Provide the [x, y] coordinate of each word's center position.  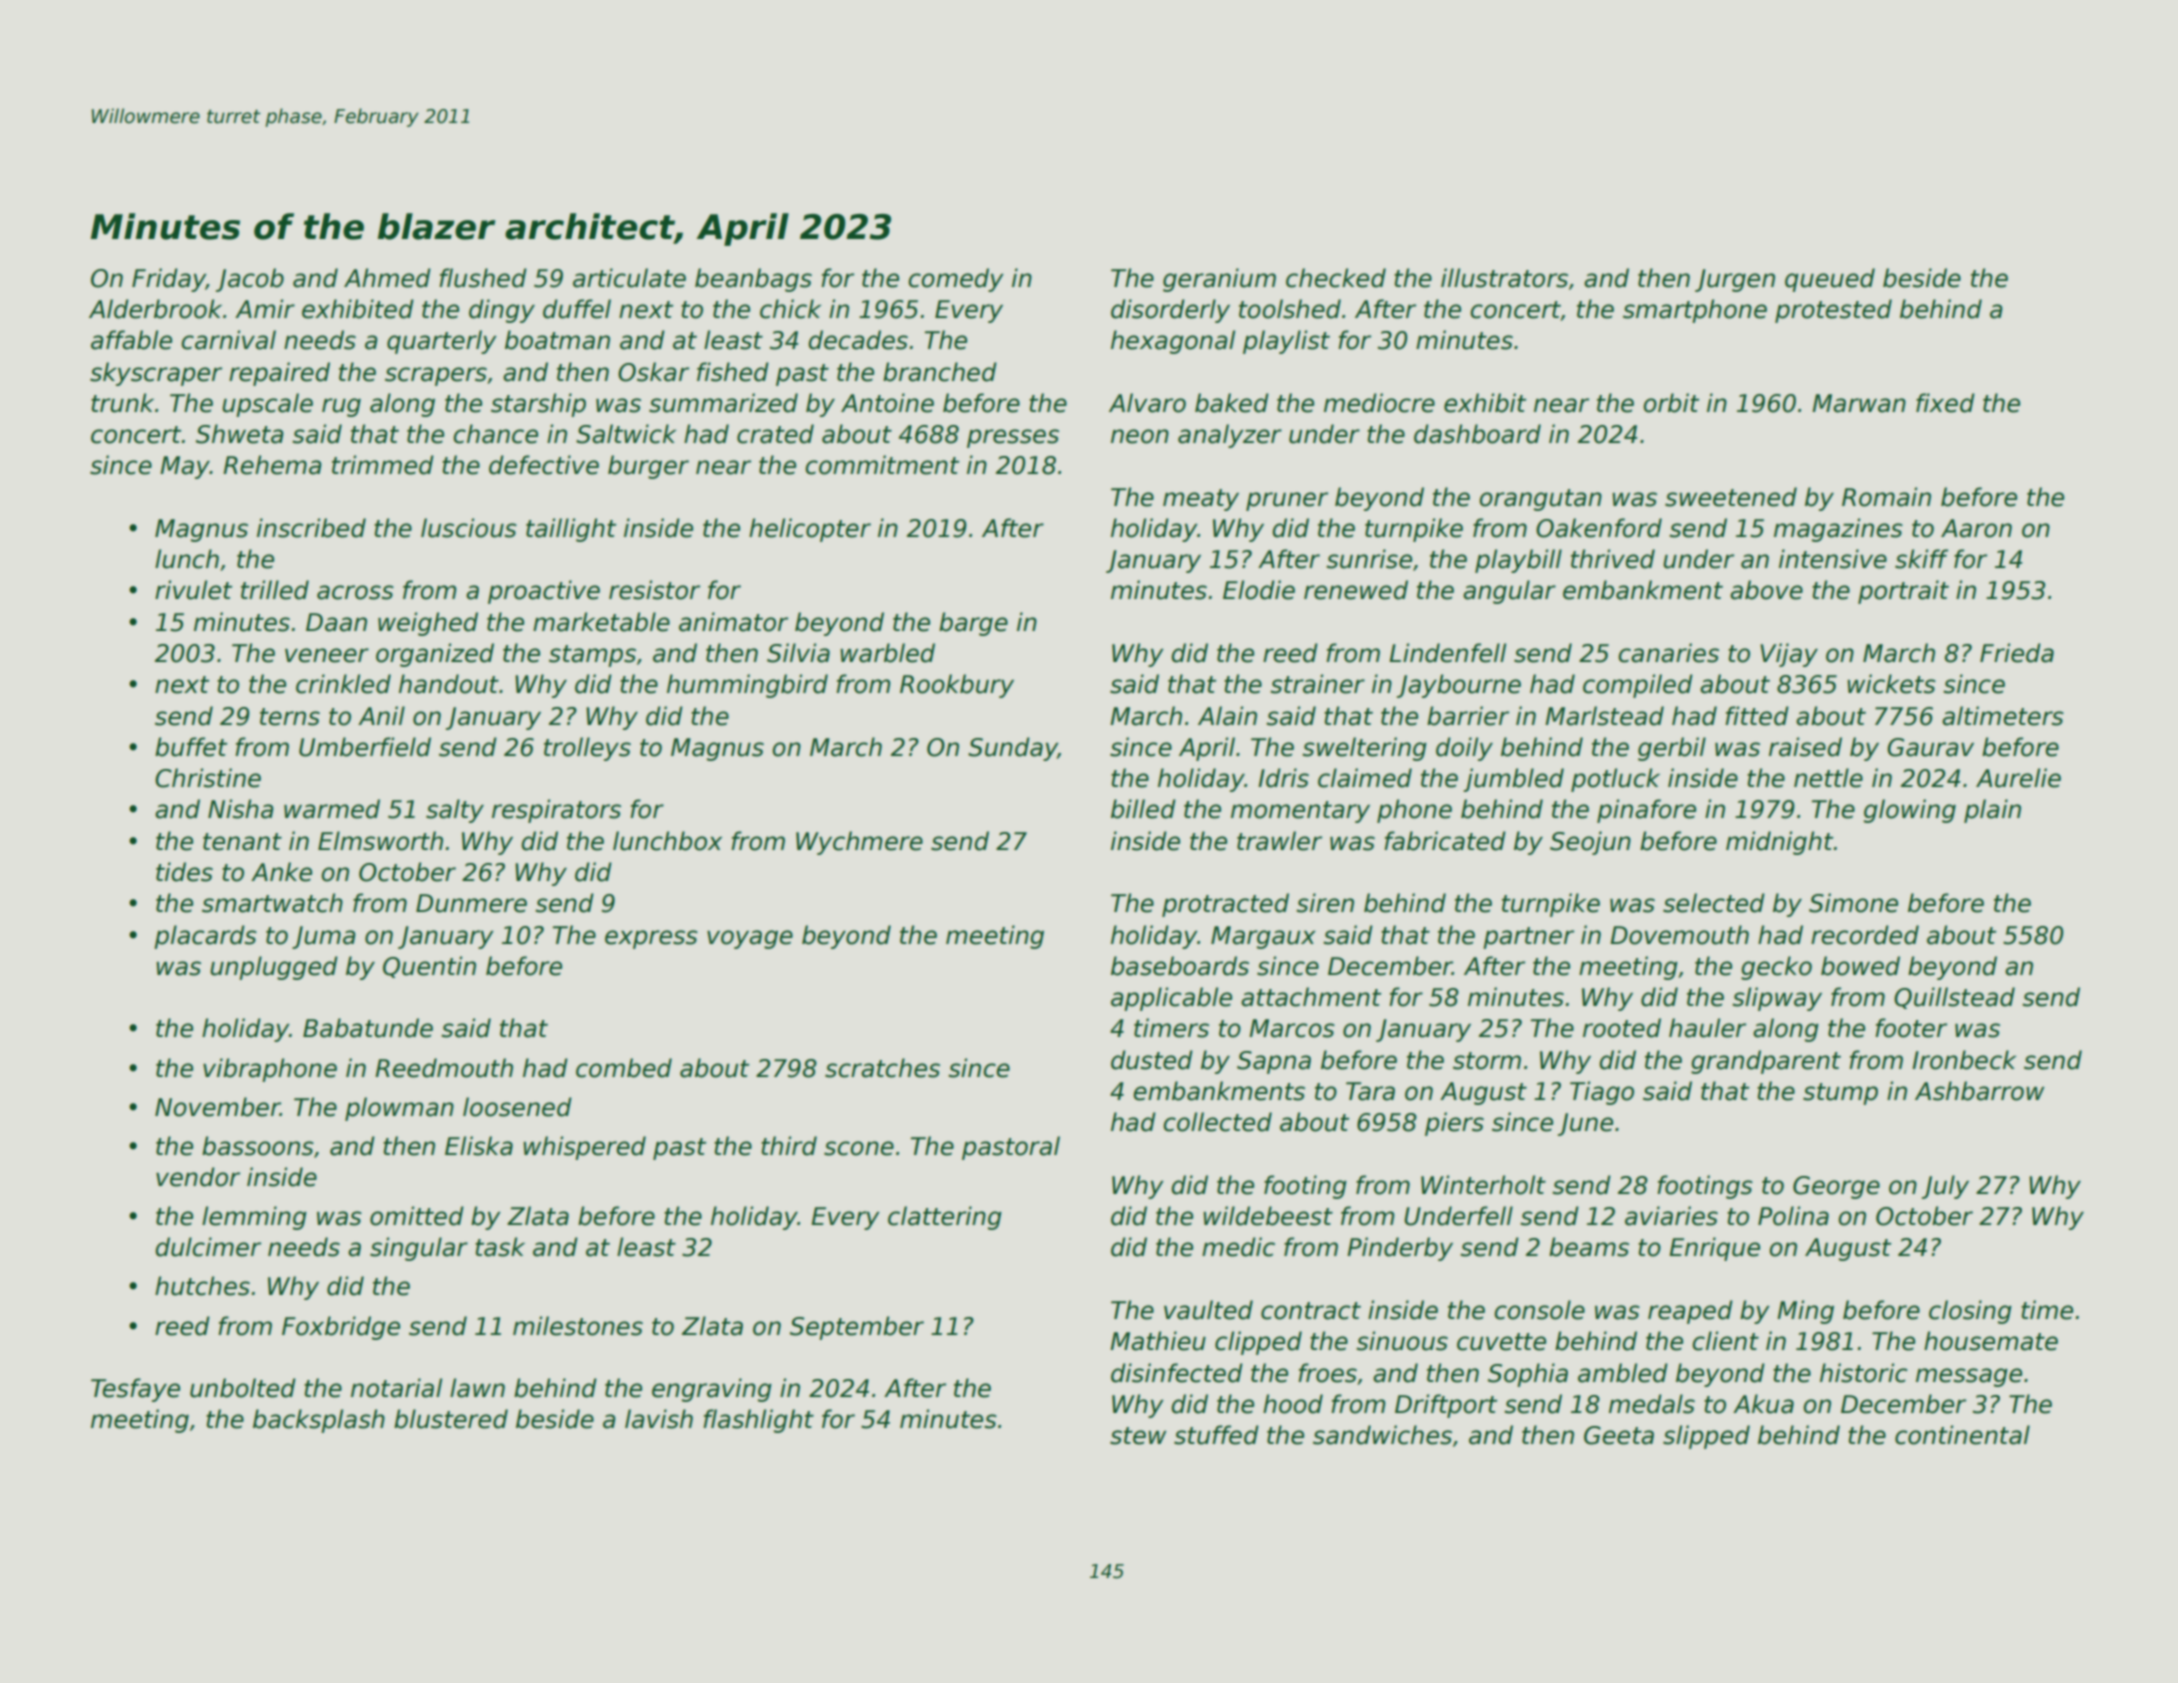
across [355, 592]
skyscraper [156, 374]
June [1585, 1124]
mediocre [1379, 403]
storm [1487, 1061]
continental [1962, 1435]
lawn [477, 1388]
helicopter [810, 530]
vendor [198, 1177]
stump [1840, 1094]
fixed [1945, 403]
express [651, 939]
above [1766, 590]
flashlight [758, 1421]
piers [1454, 1124]
